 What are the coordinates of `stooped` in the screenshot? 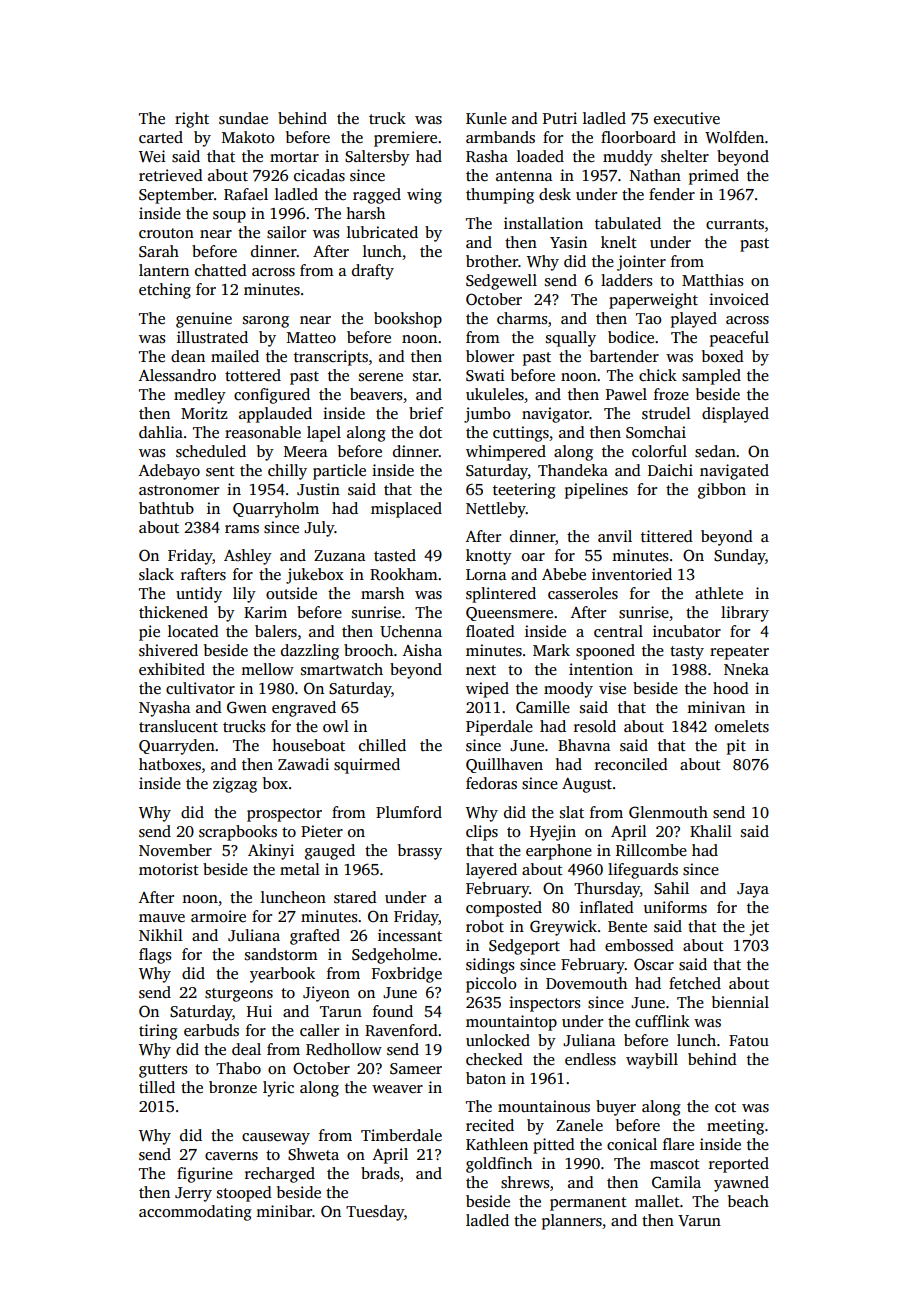 It's located at (244, 1194).
